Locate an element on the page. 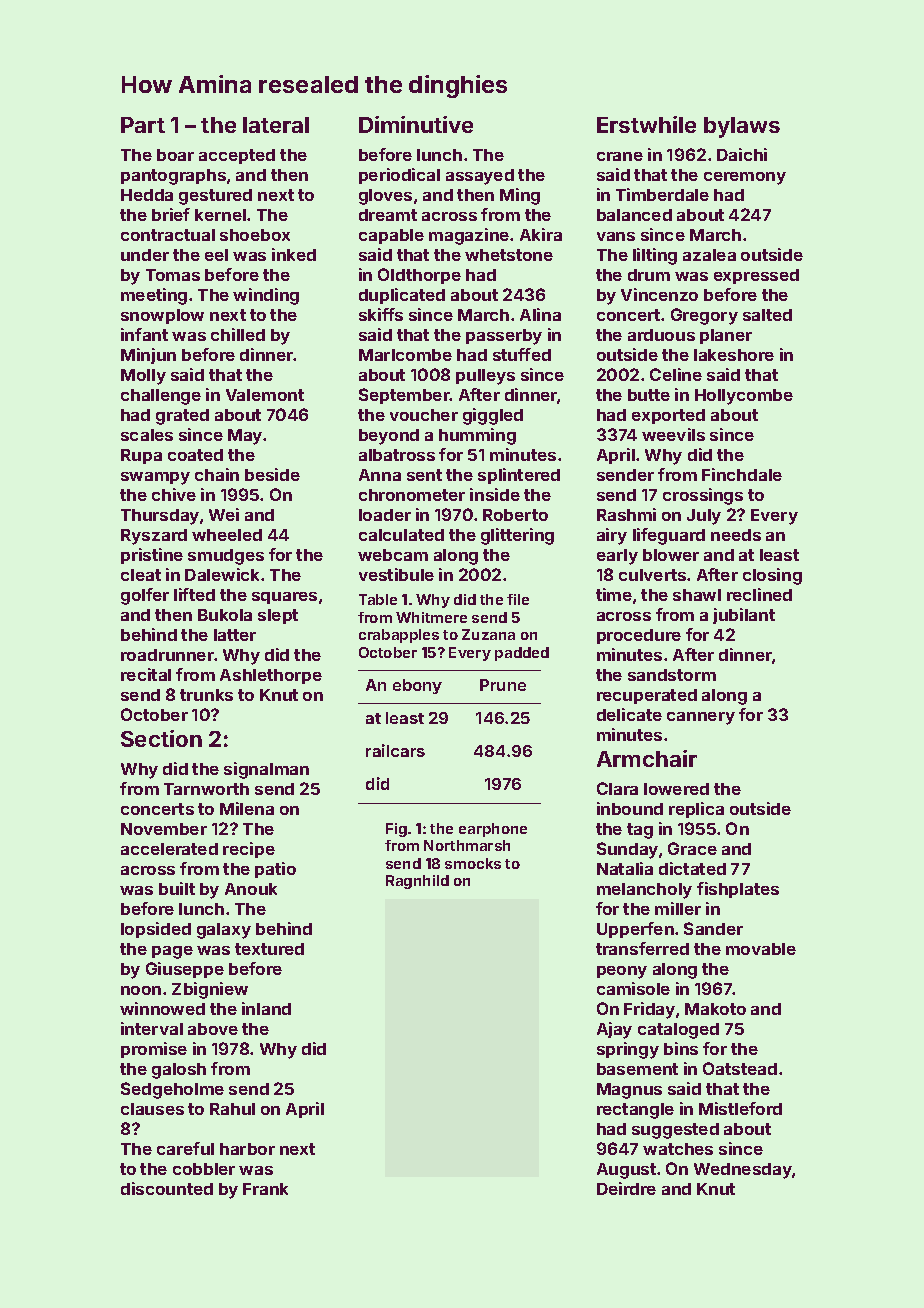  Frank is located at coordinates (265, 1189).
